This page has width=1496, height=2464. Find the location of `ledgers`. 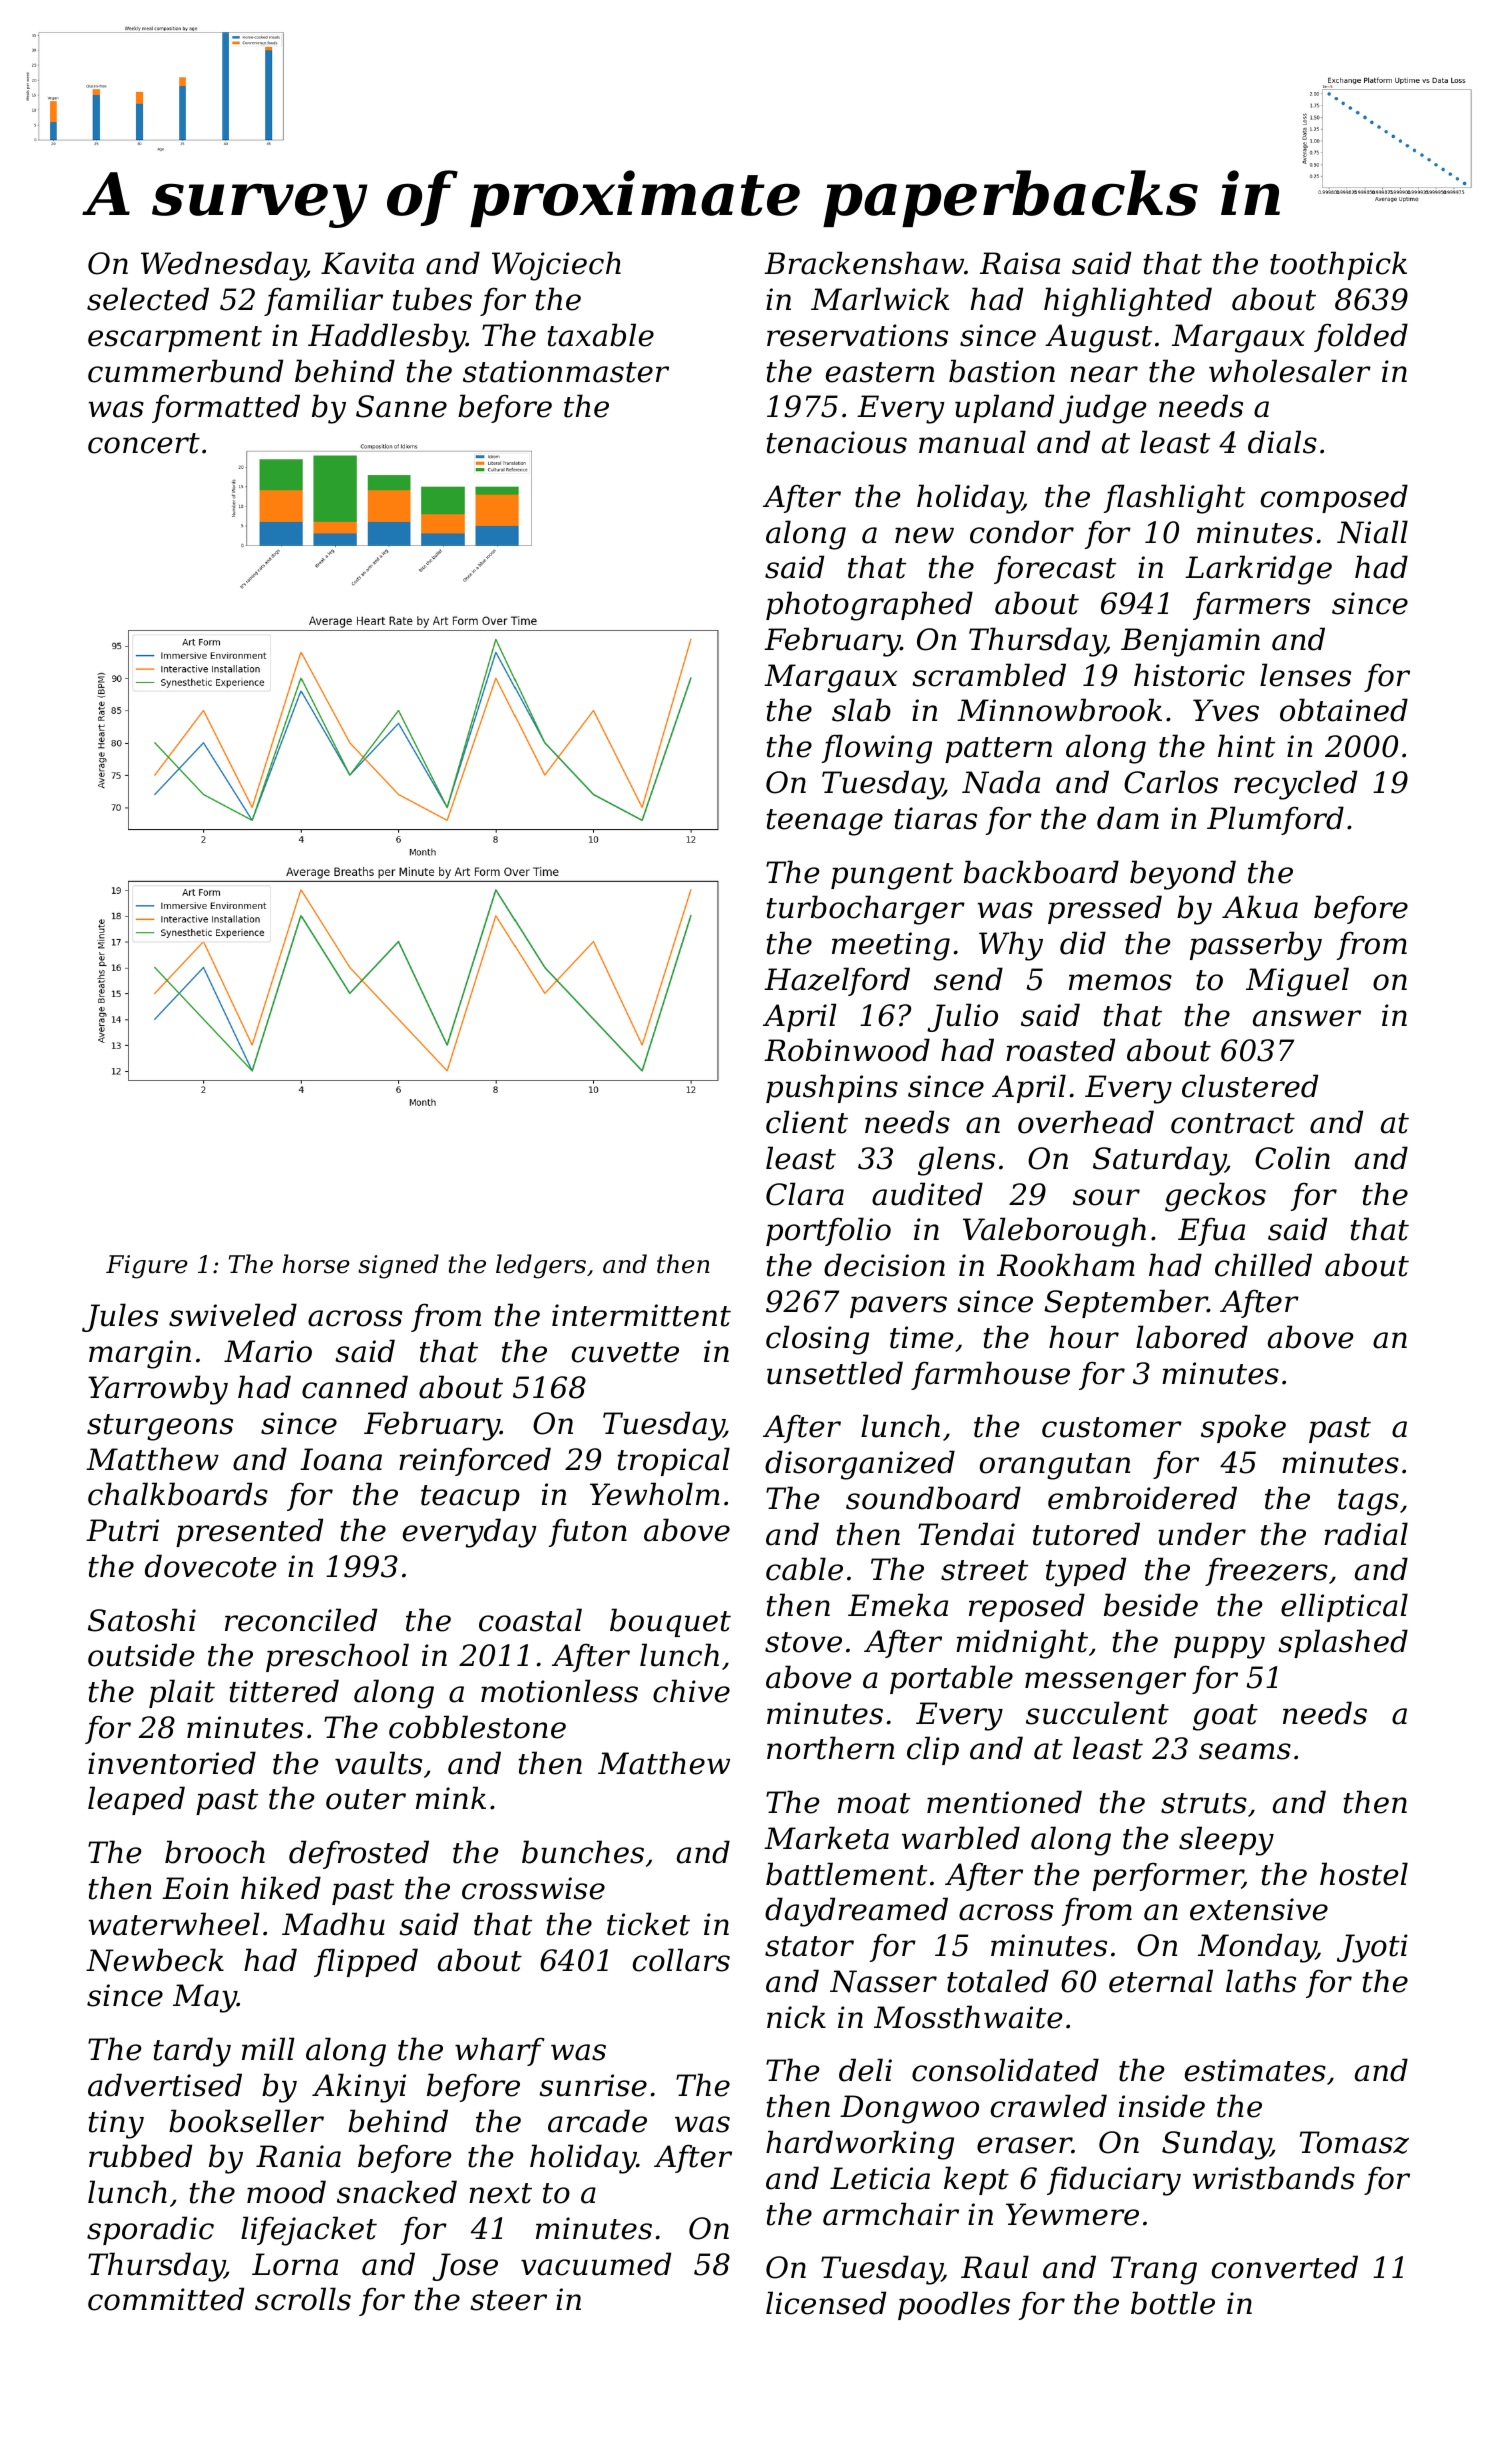

ledgers is located at coordinates (541, 1266).
